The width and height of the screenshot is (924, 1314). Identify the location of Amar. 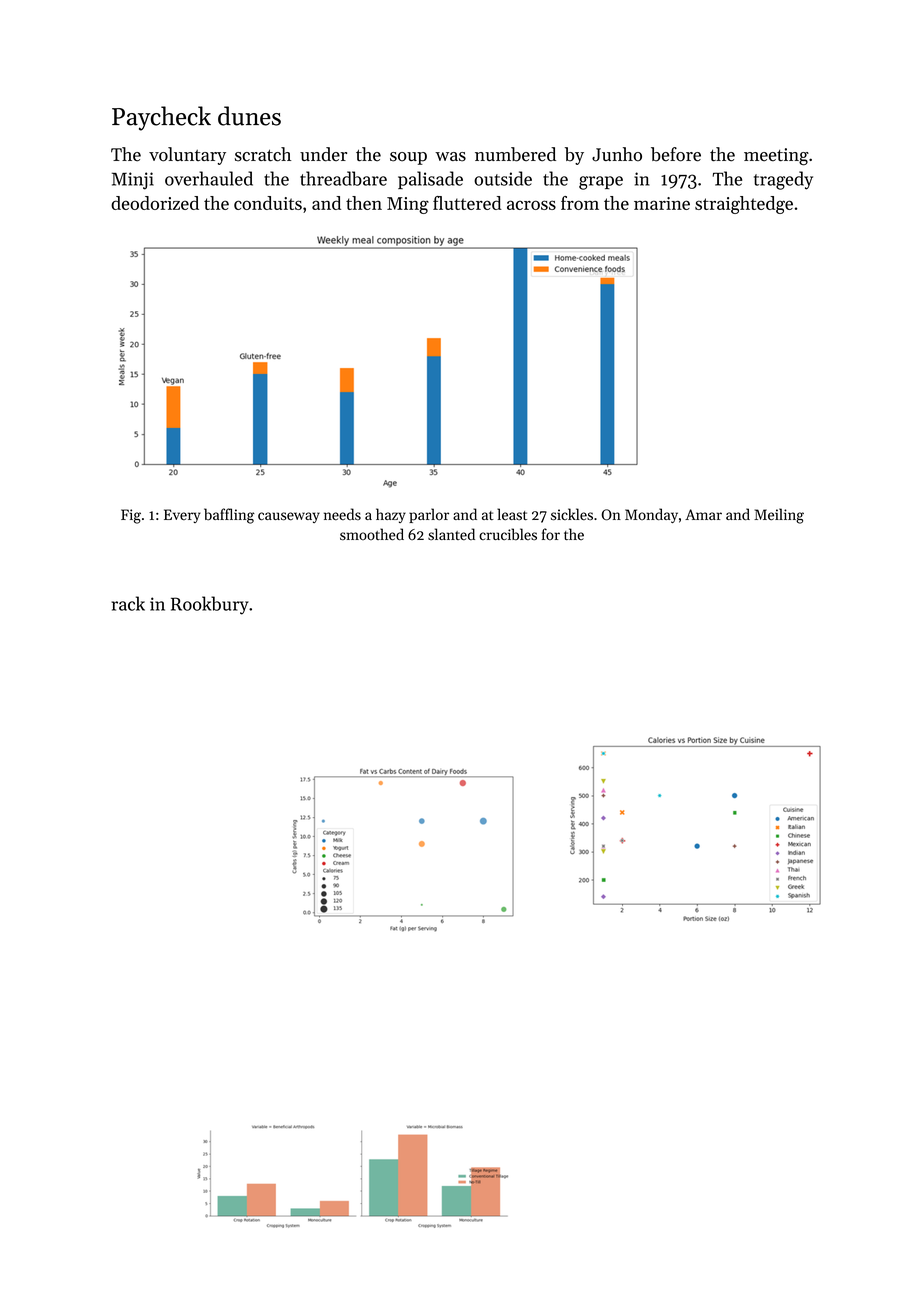
(703, 514).
